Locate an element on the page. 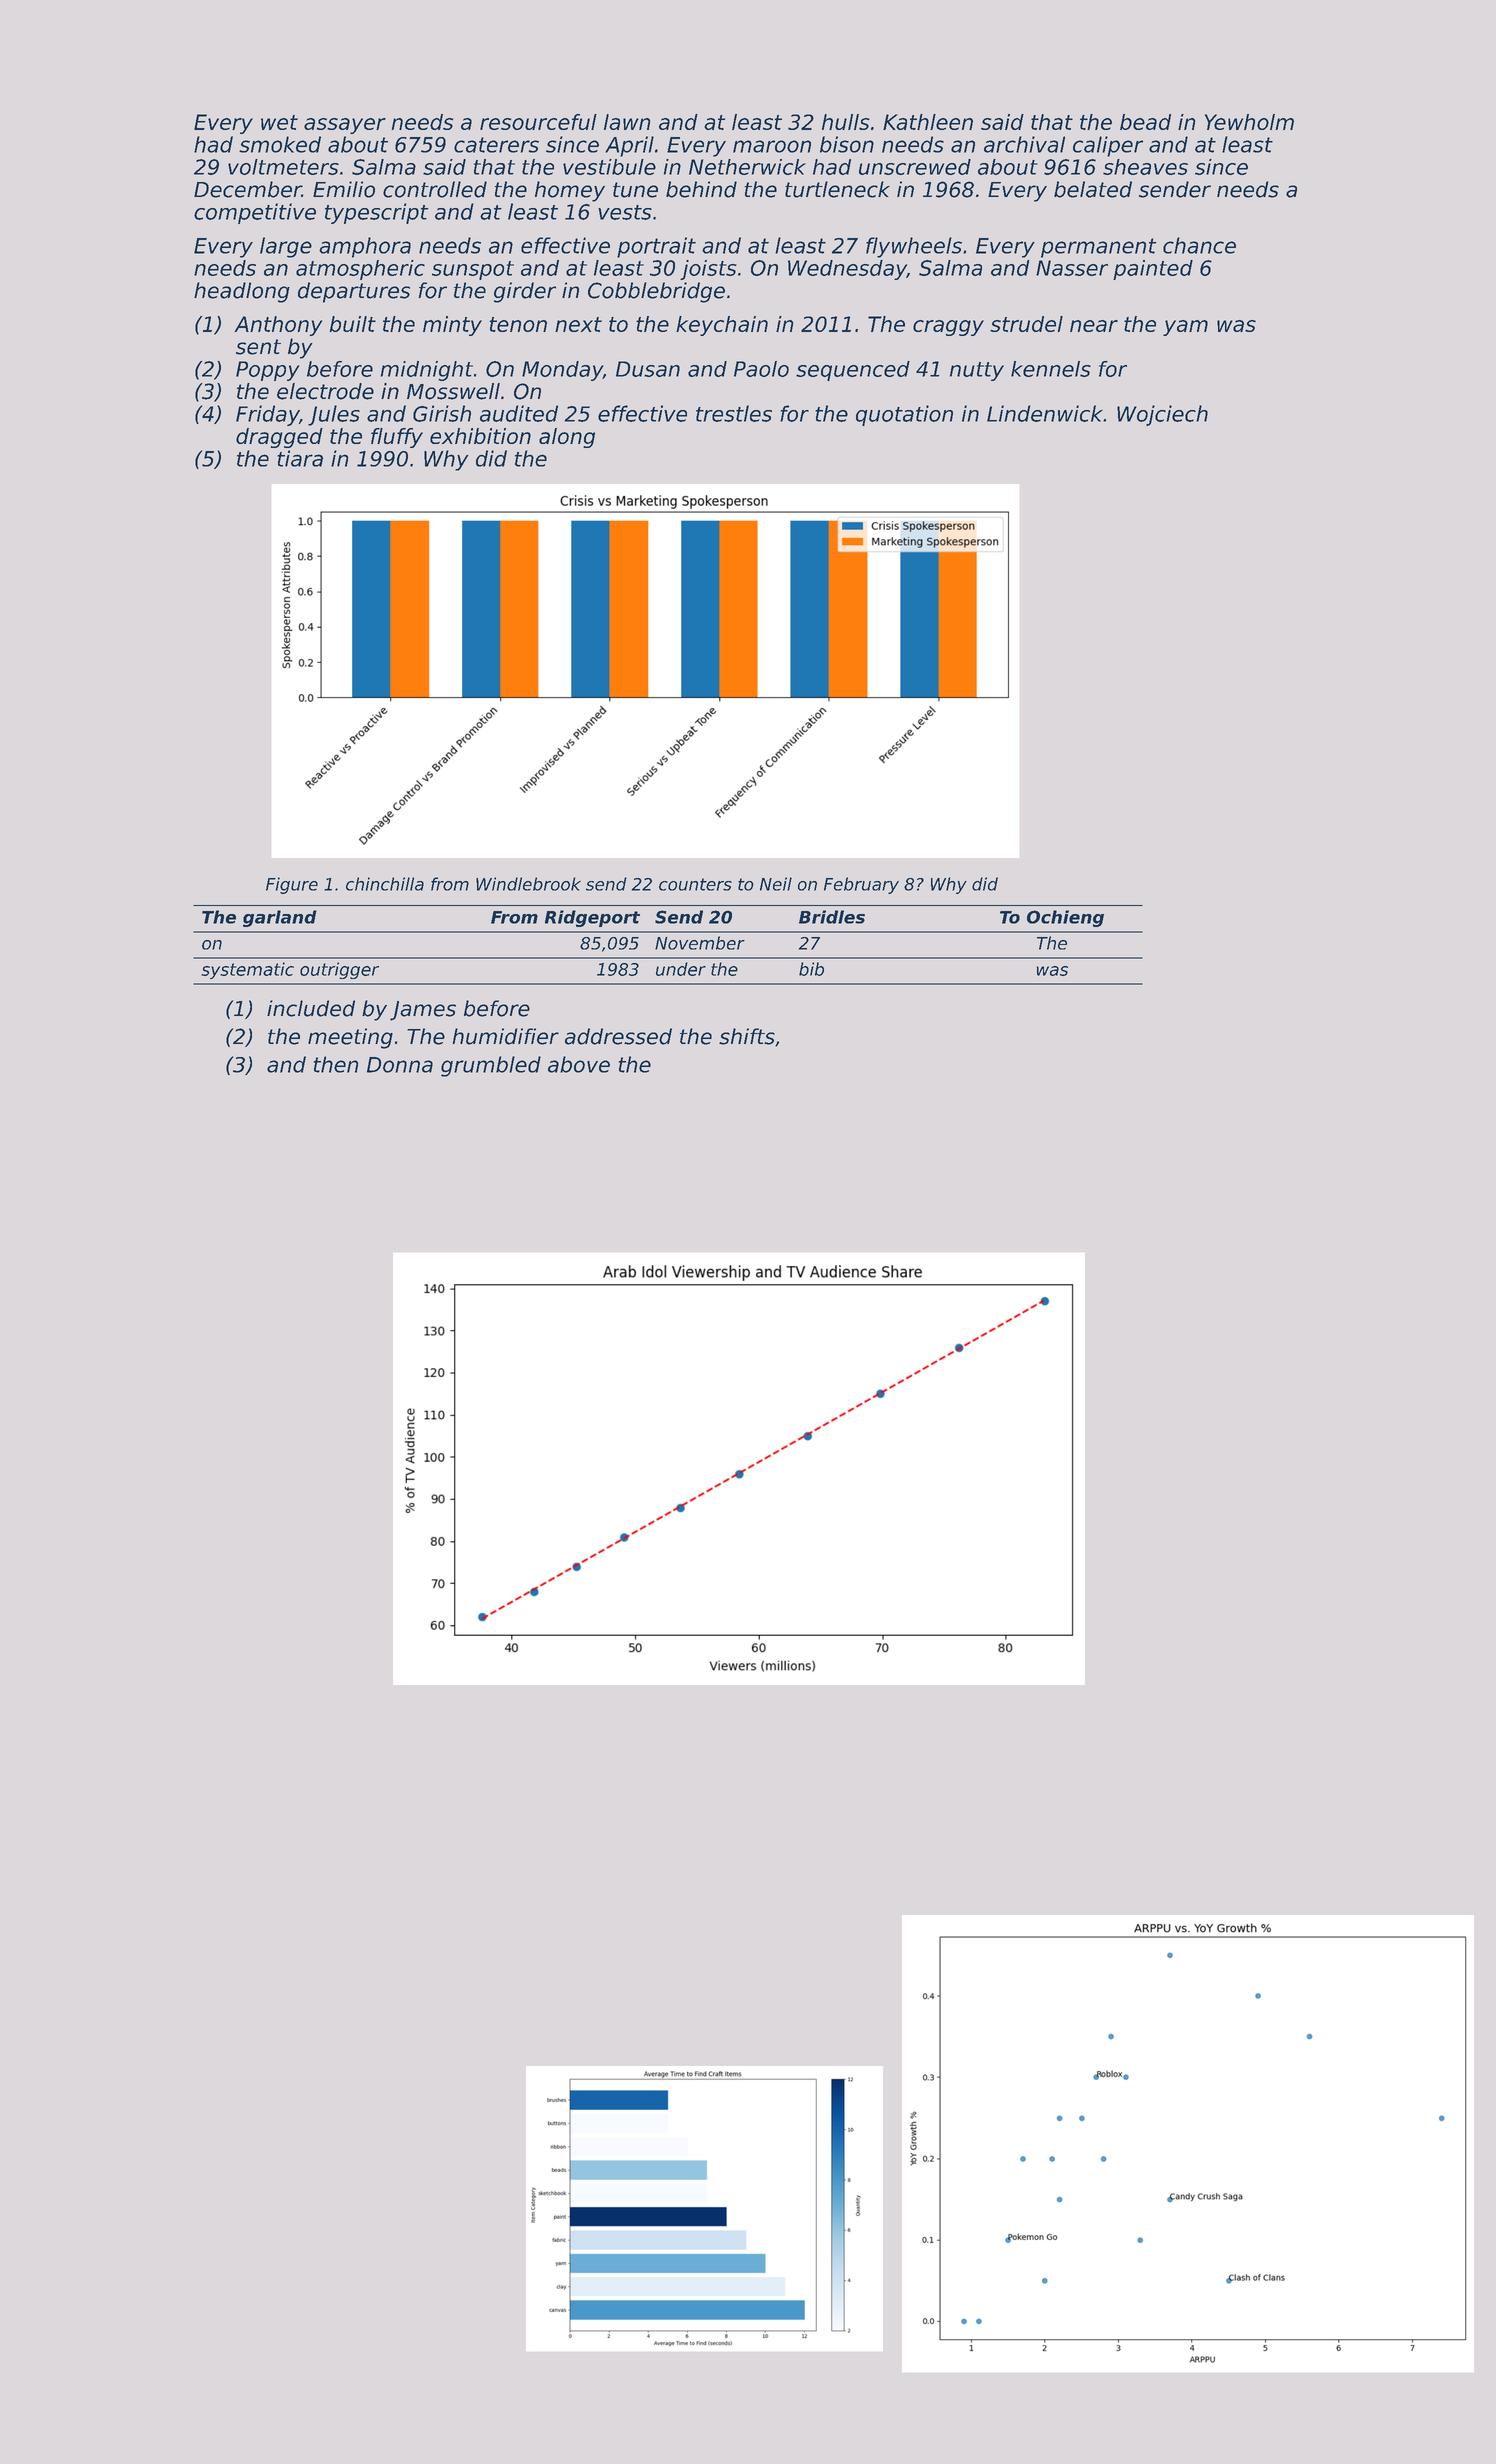  then is located at coordinates (336, 1064).
